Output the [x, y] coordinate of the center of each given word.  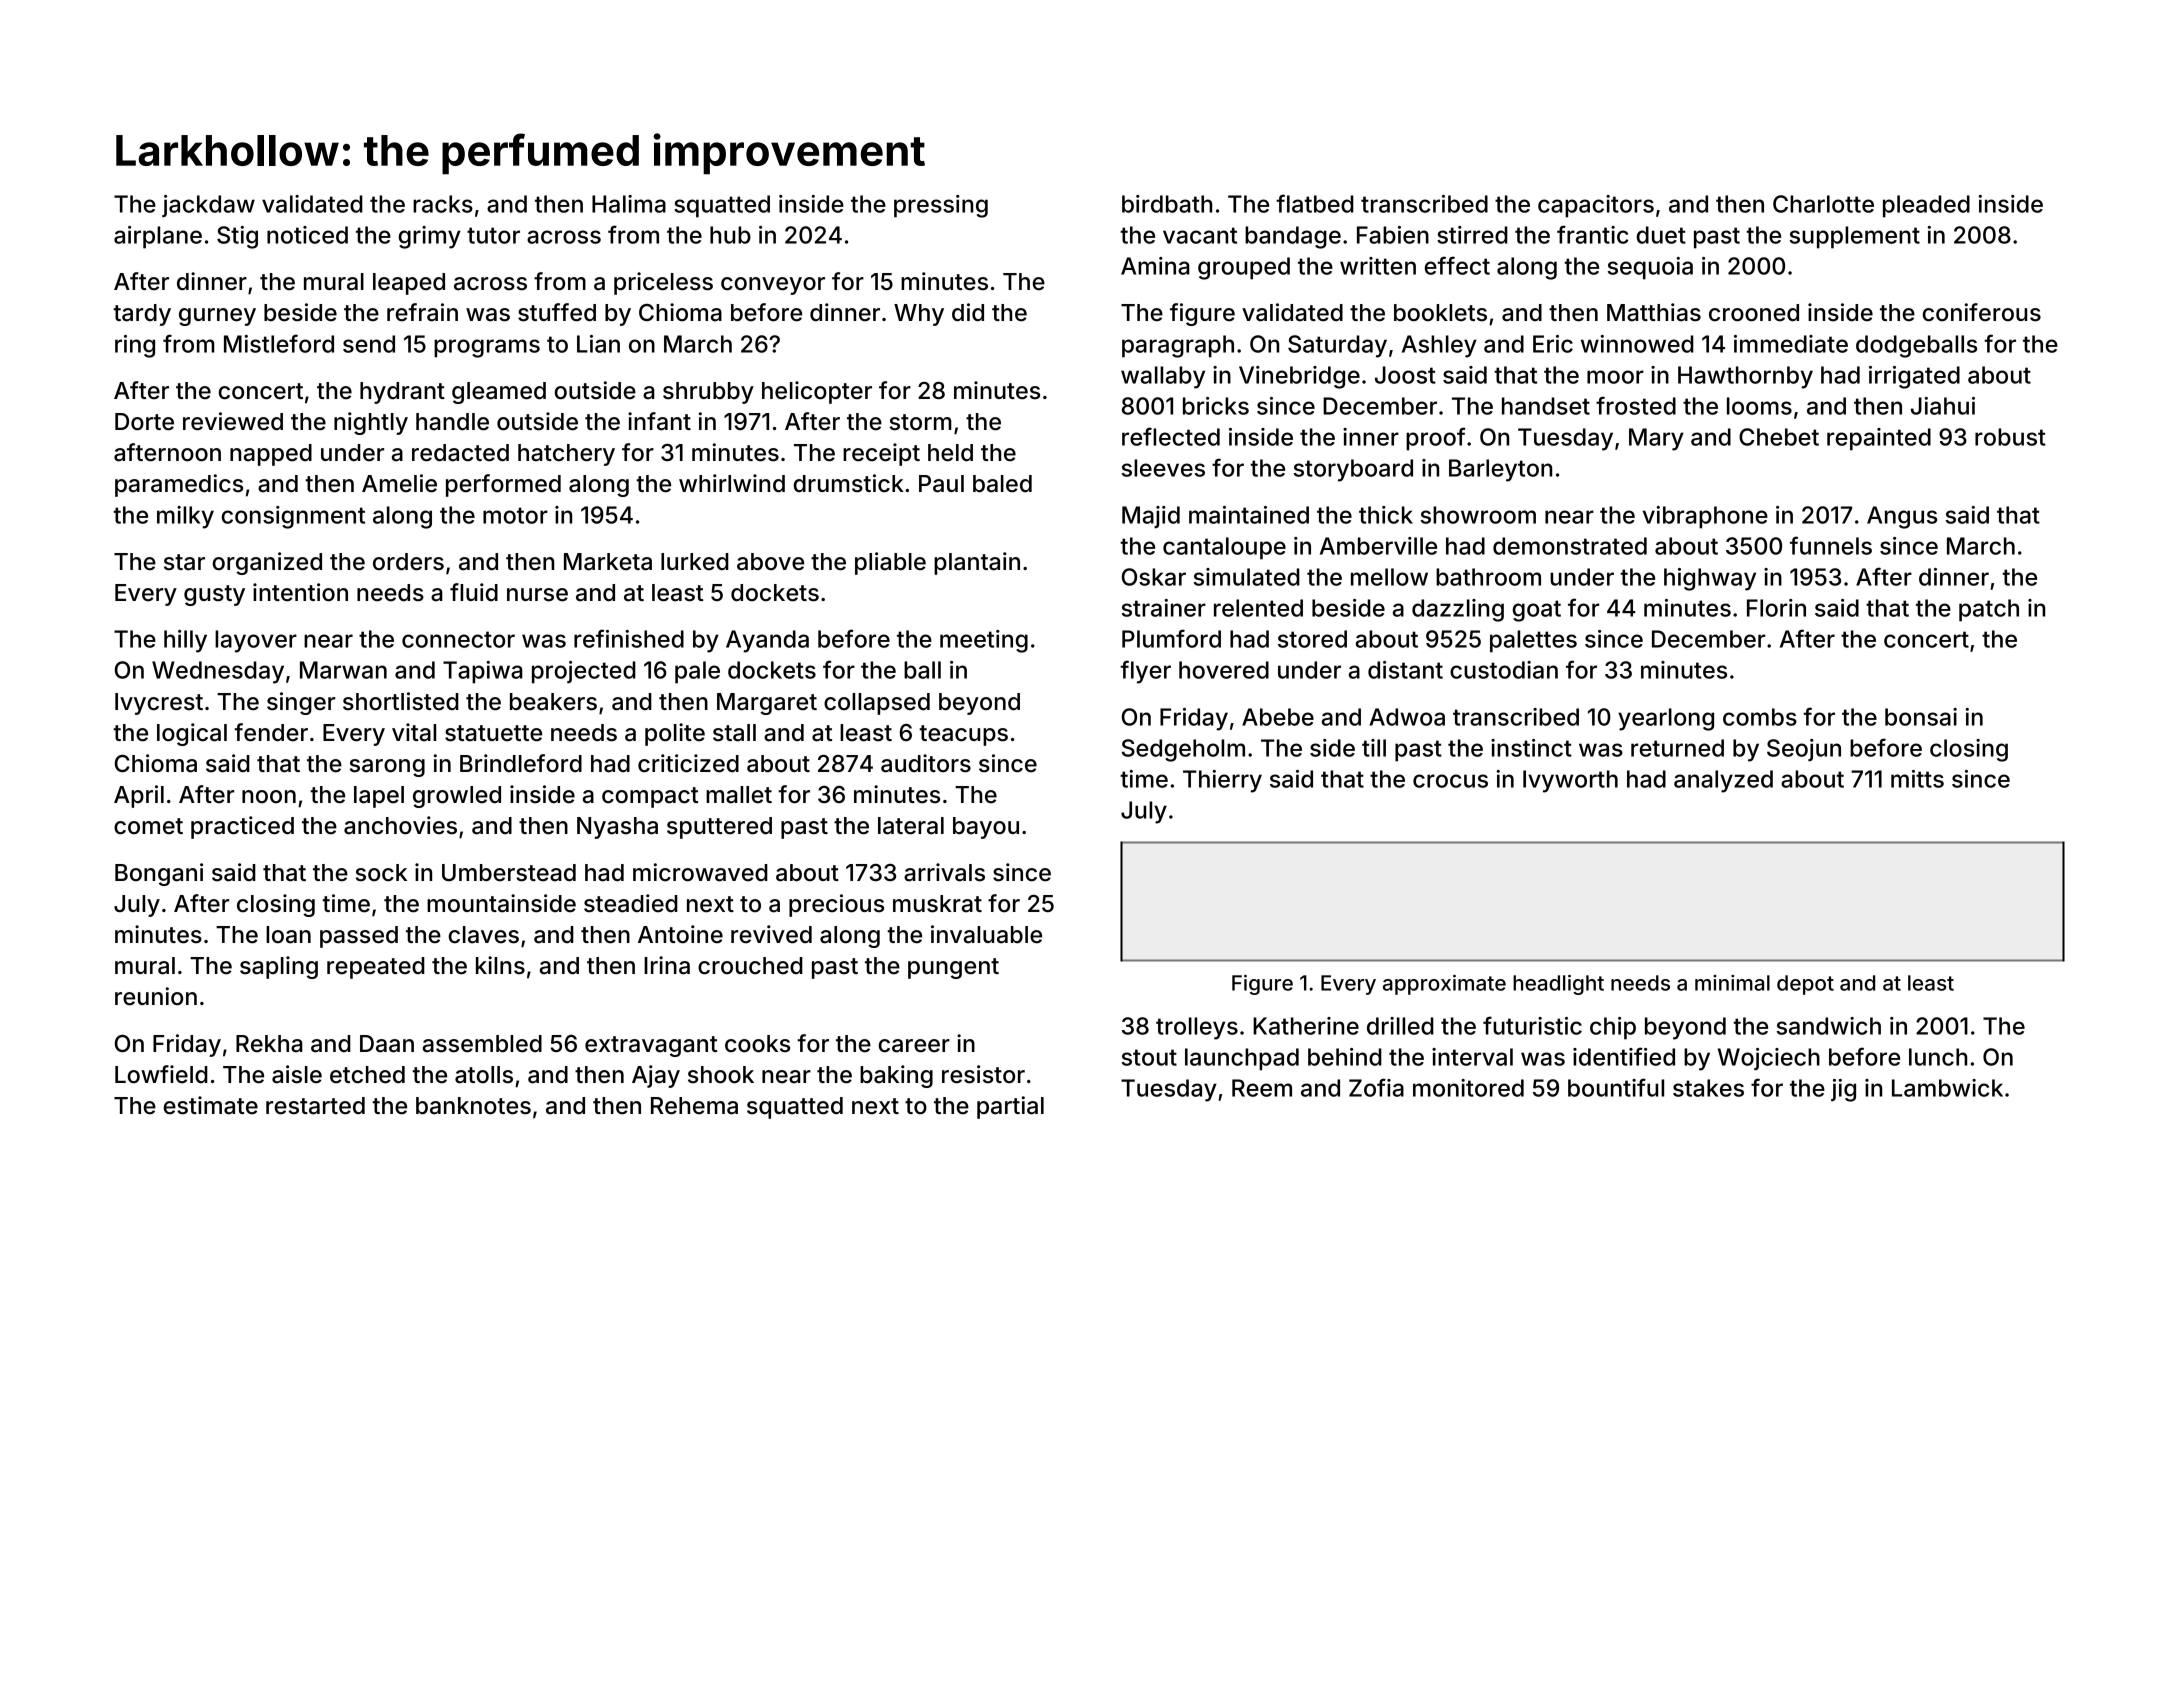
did [968, 312]
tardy [142, 315]
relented [1258, 608]
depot [1805, 985]
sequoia [1650, 268]
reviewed [233, 421]
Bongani [159, 874]
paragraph [1178, 346]
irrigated [1914, 377]
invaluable [986, 934]
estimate [210, 1105]
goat [1537, 611]
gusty [214, 595]
